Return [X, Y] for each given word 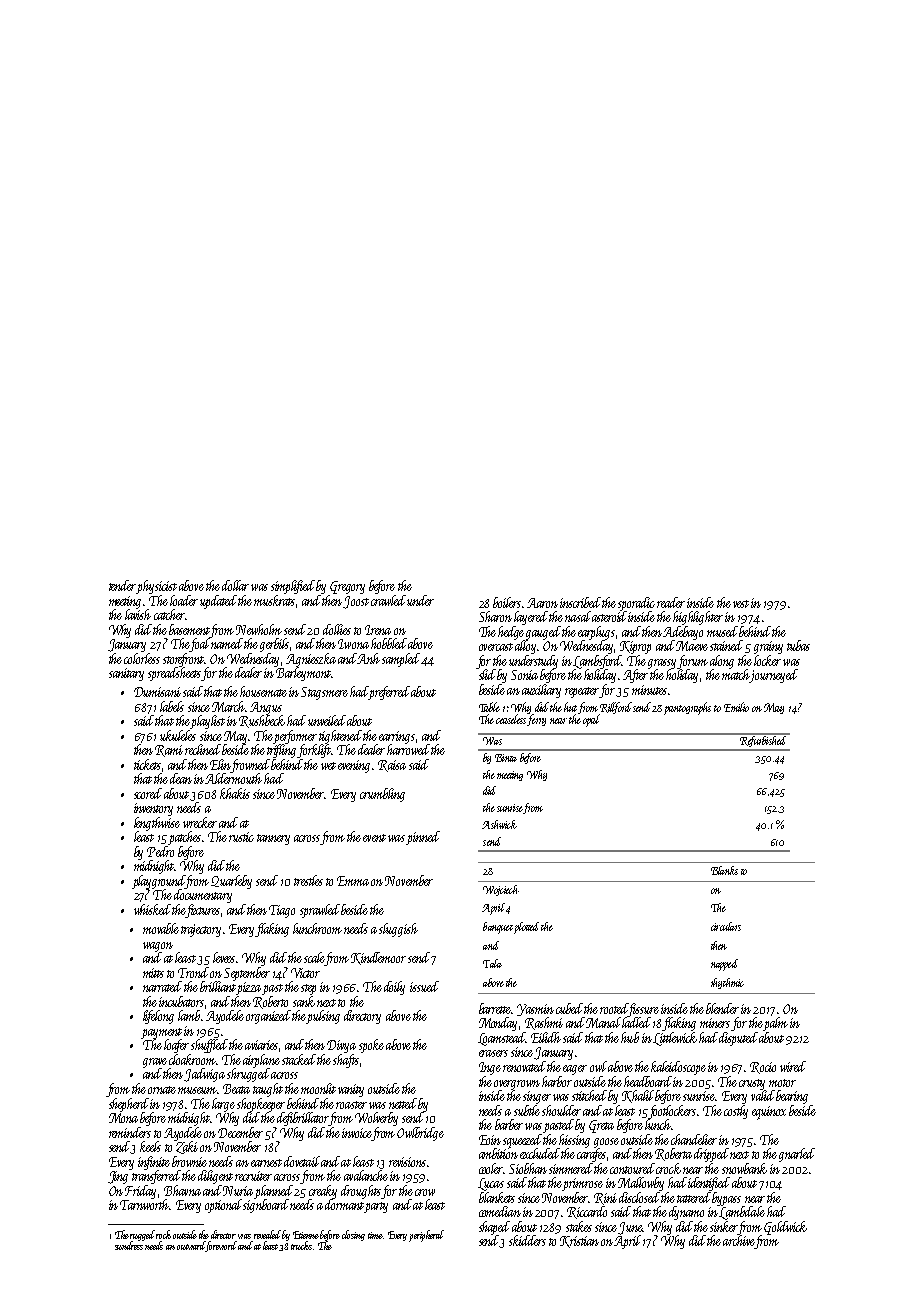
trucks [301, 1245]
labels [172, 706]
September [247, 974]
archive [739, 1242]
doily [394, 988]
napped [724, 965]
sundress [129, 1245]
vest [741, 604]
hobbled [389, 643]
